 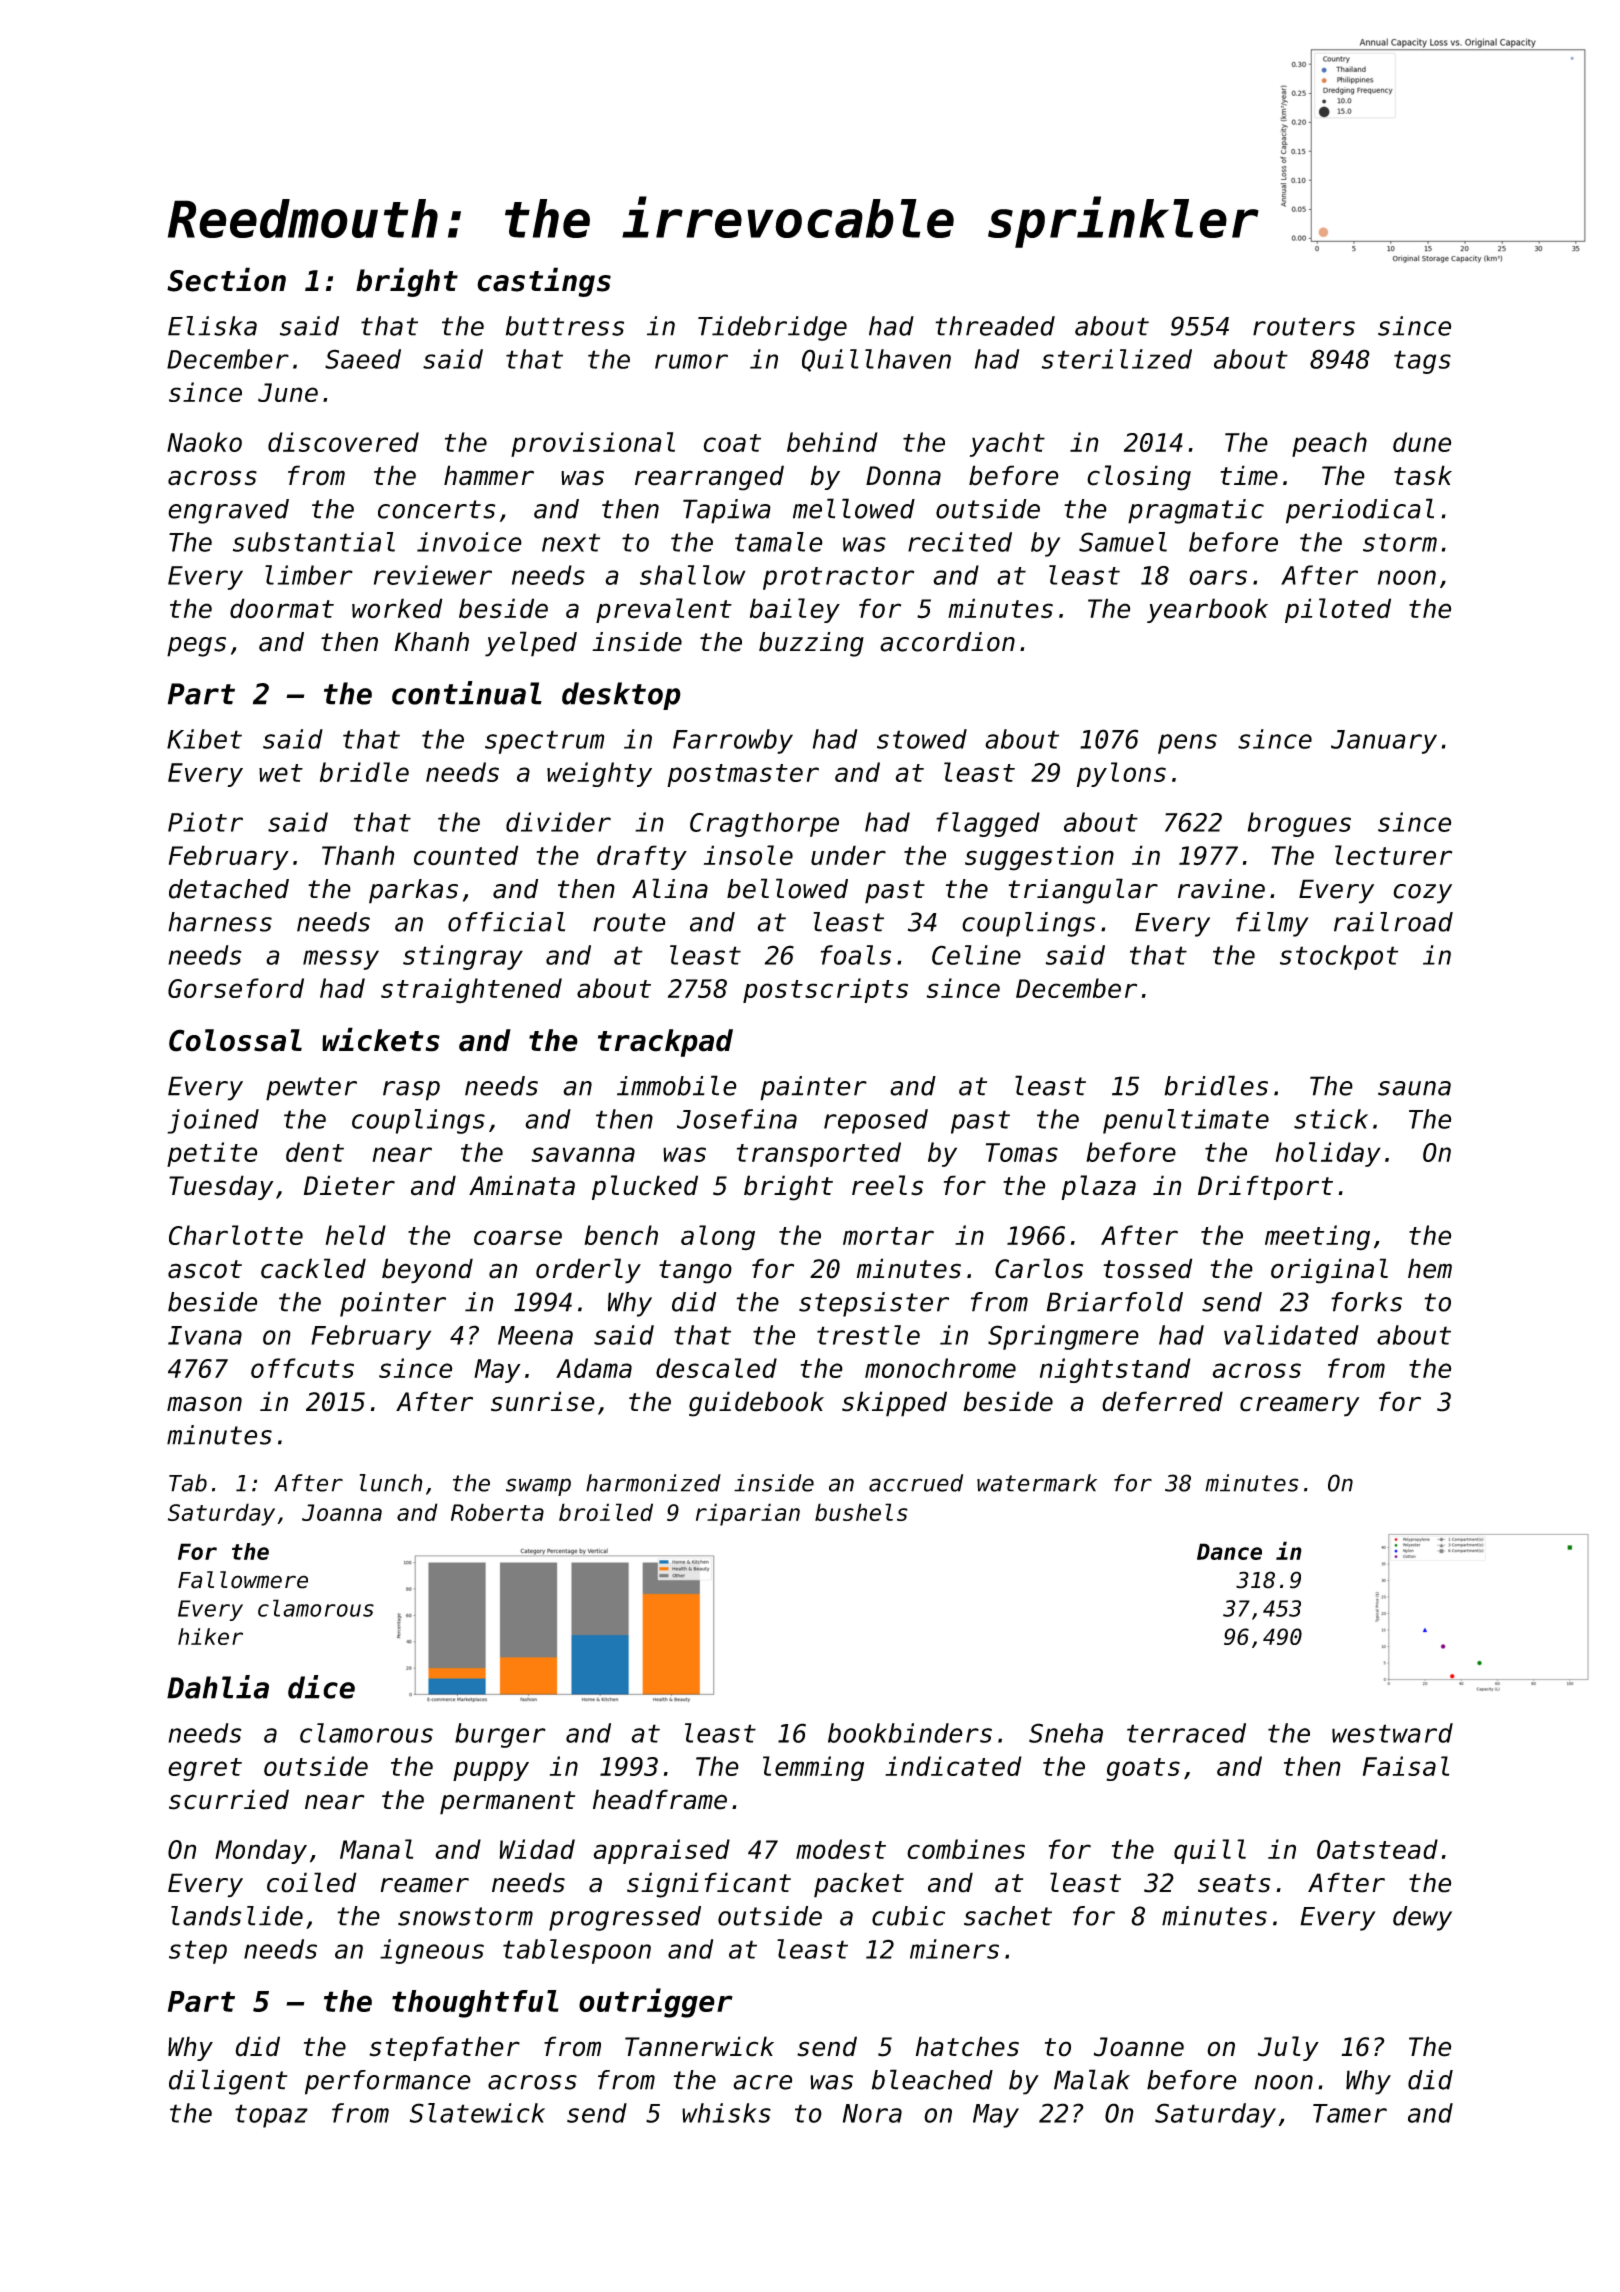 What do you see at coordinates (1234, 1883) in the document?
I see `seats` at bounding box center [1234, 1883].
